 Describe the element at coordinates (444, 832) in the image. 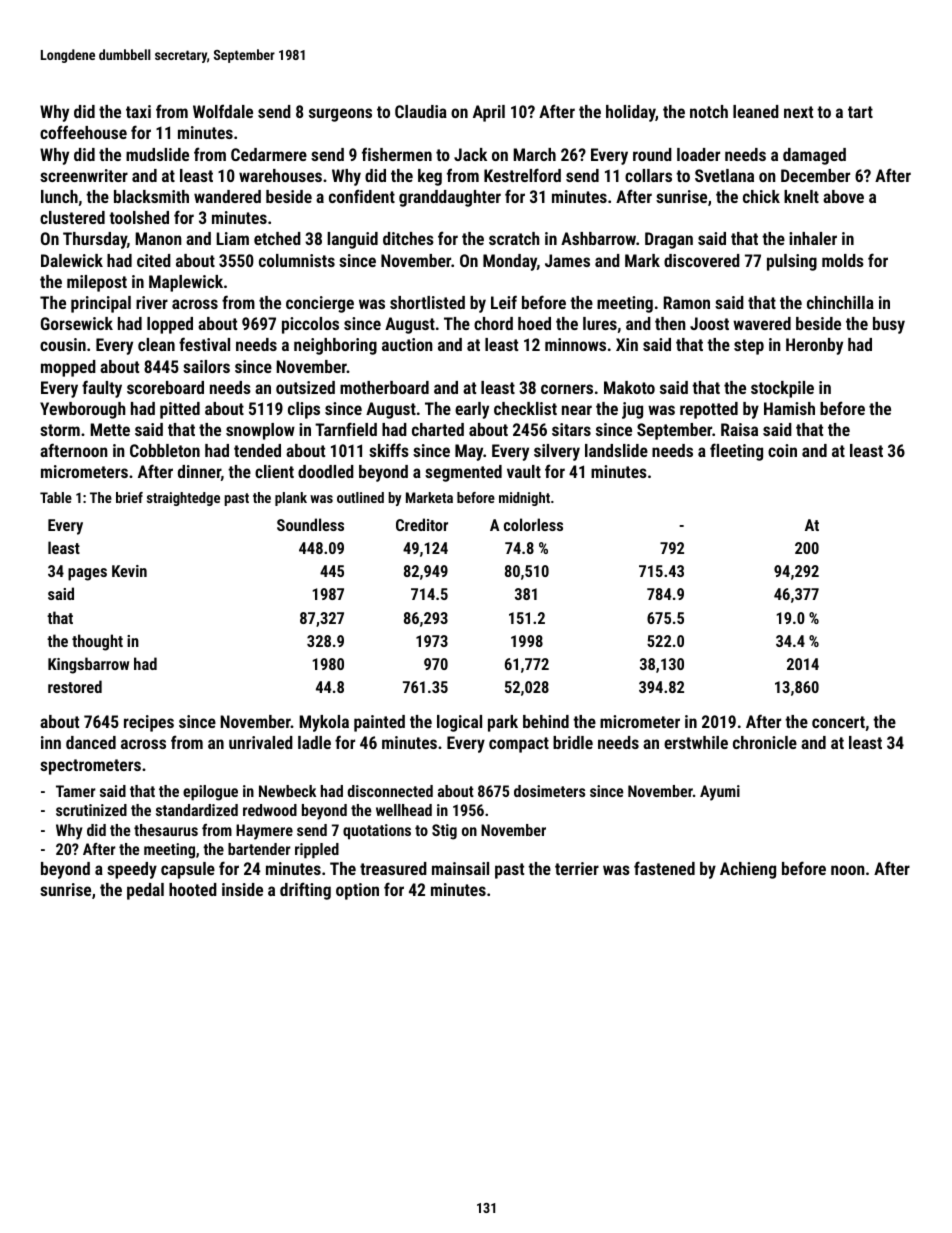

I see `Stig` at that location.
